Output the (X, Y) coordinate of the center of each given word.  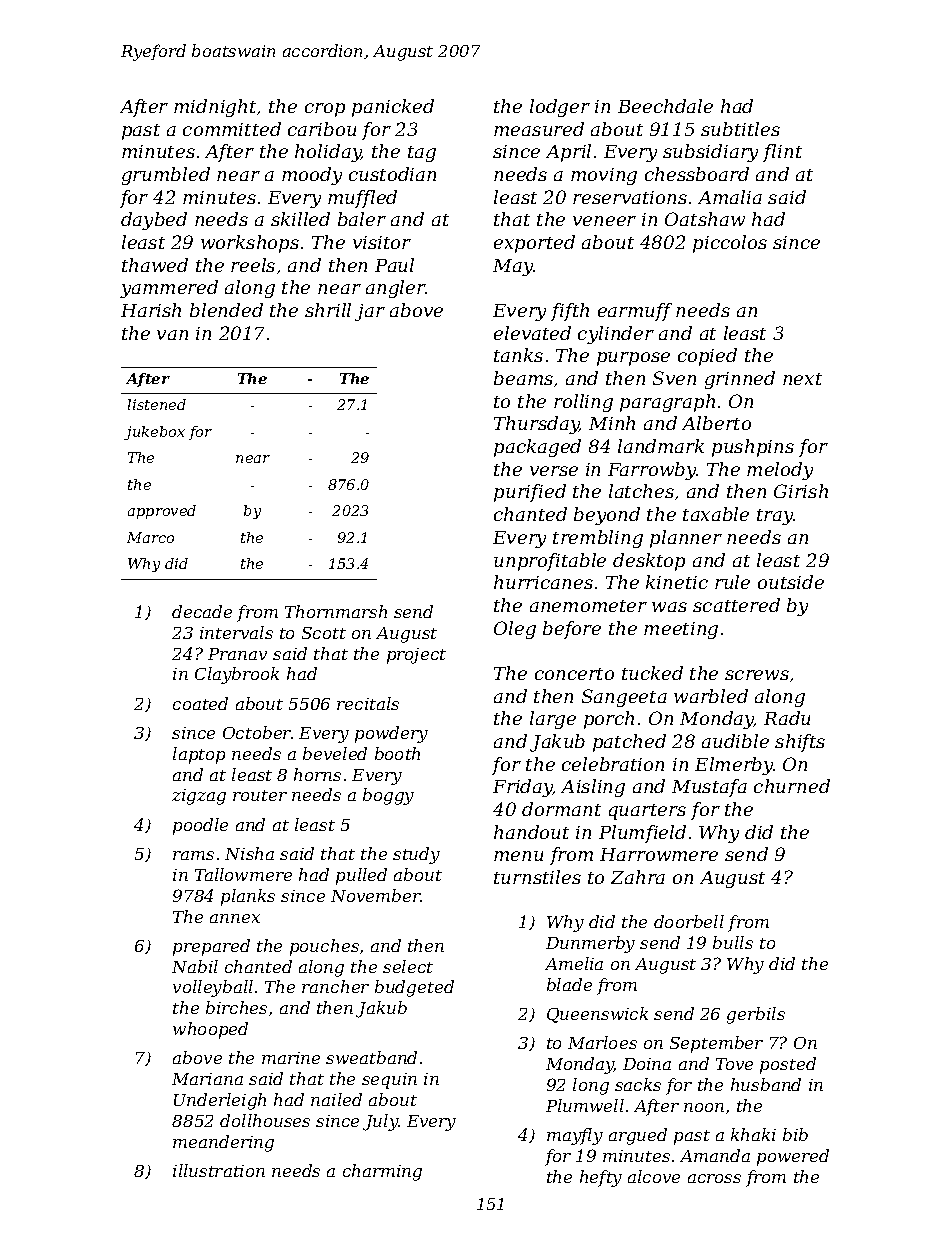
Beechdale (665, 106)
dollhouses (265, 1120)
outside (791, 582)
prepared (211, 947)
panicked (393, 108)
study (416, 855)
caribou (322, 129)
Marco (150, 537)
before (572, 630)
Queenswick (597, 1015)
